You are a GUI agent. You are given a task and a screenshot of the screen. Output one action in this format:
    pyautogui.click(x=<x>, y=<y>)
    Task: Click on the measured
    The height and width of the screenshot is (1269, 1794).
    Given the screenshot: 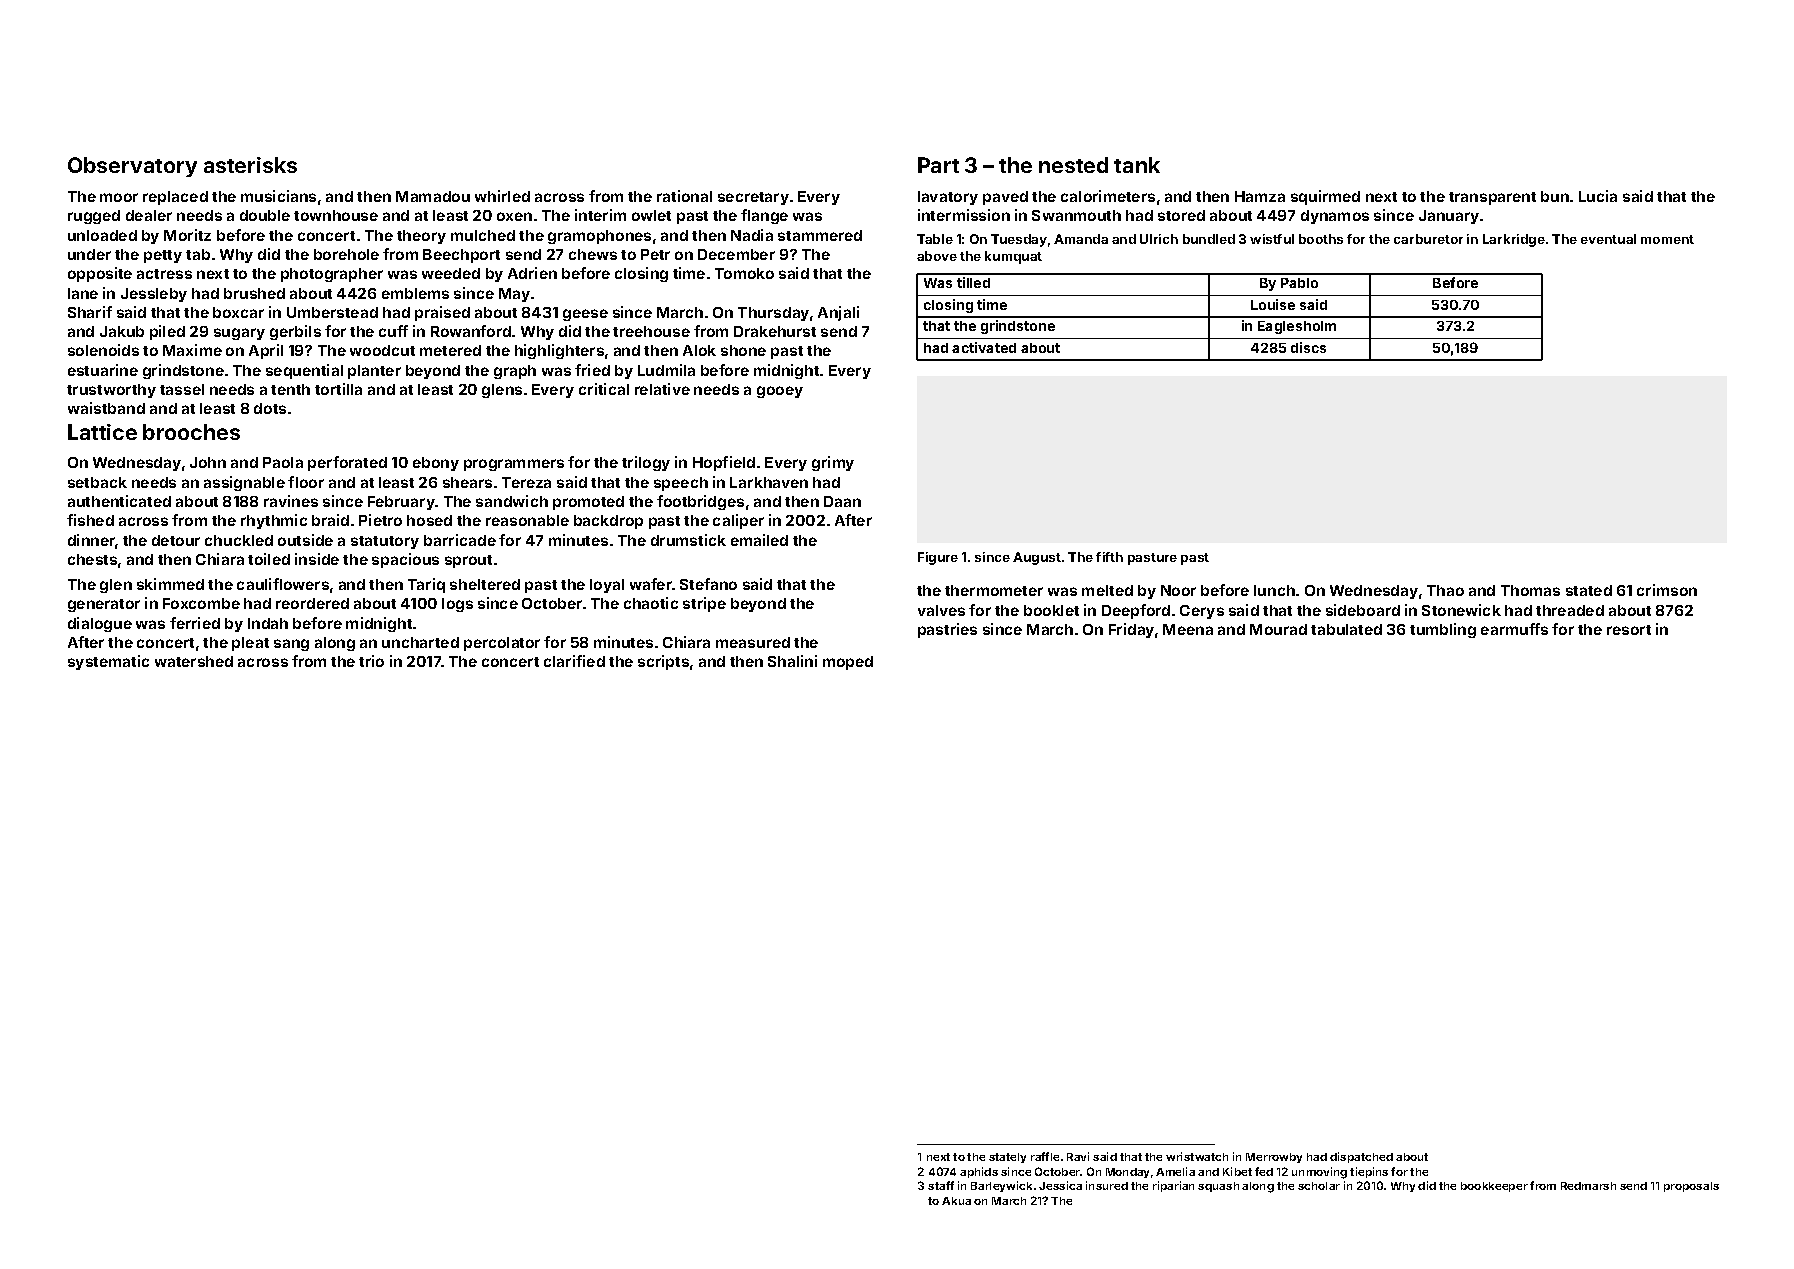 What is the action you would take?
    pyautogui.click(x=753, y=642)
